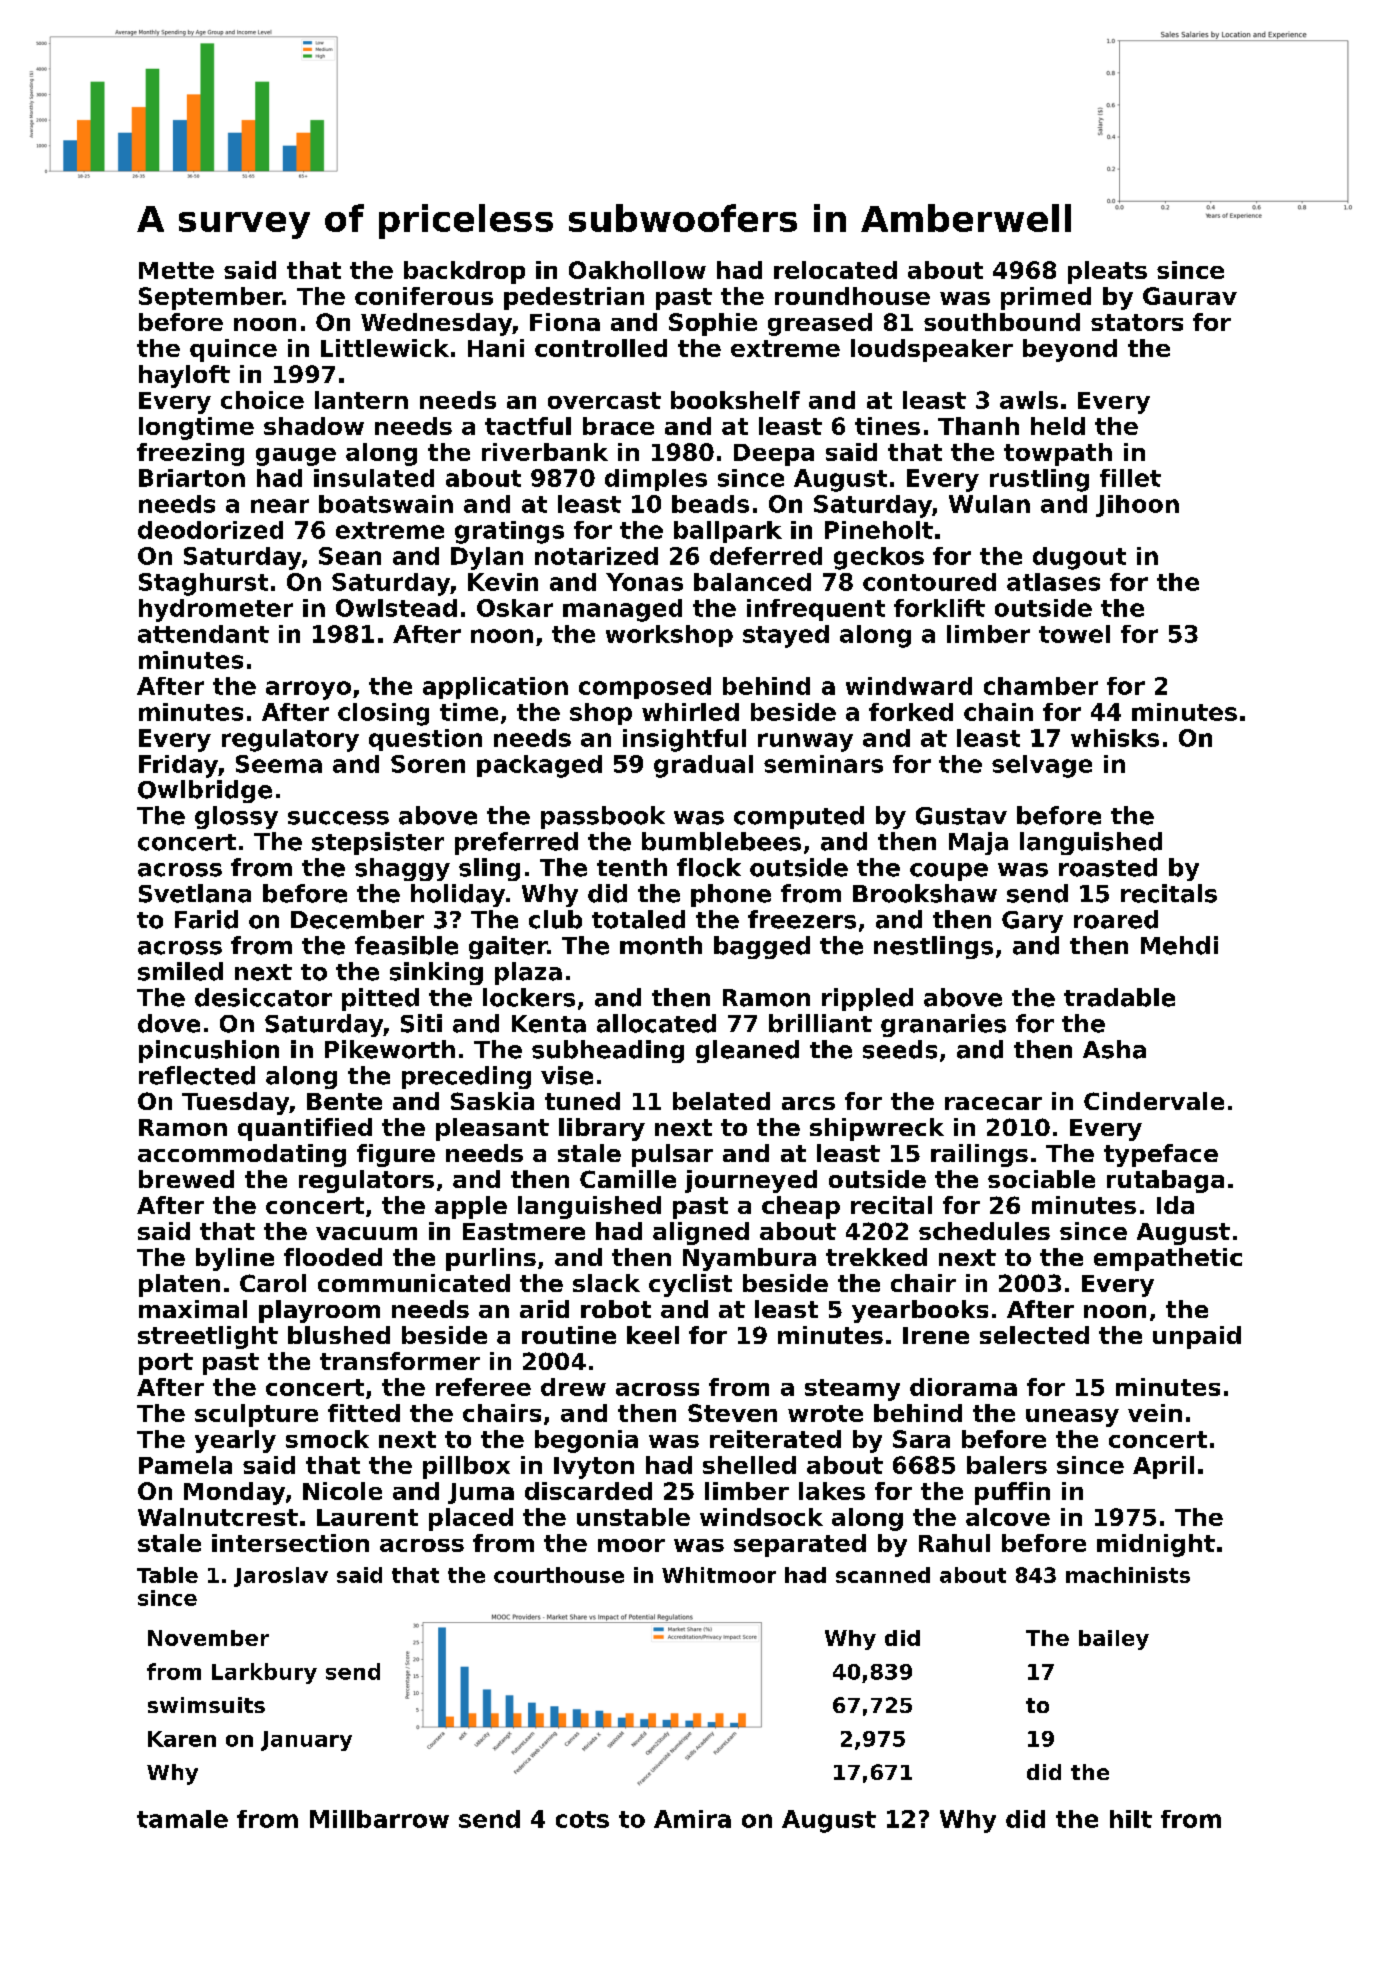 The image size is (1386, 1969). I want to click on allocated, so click(656, 1023).
